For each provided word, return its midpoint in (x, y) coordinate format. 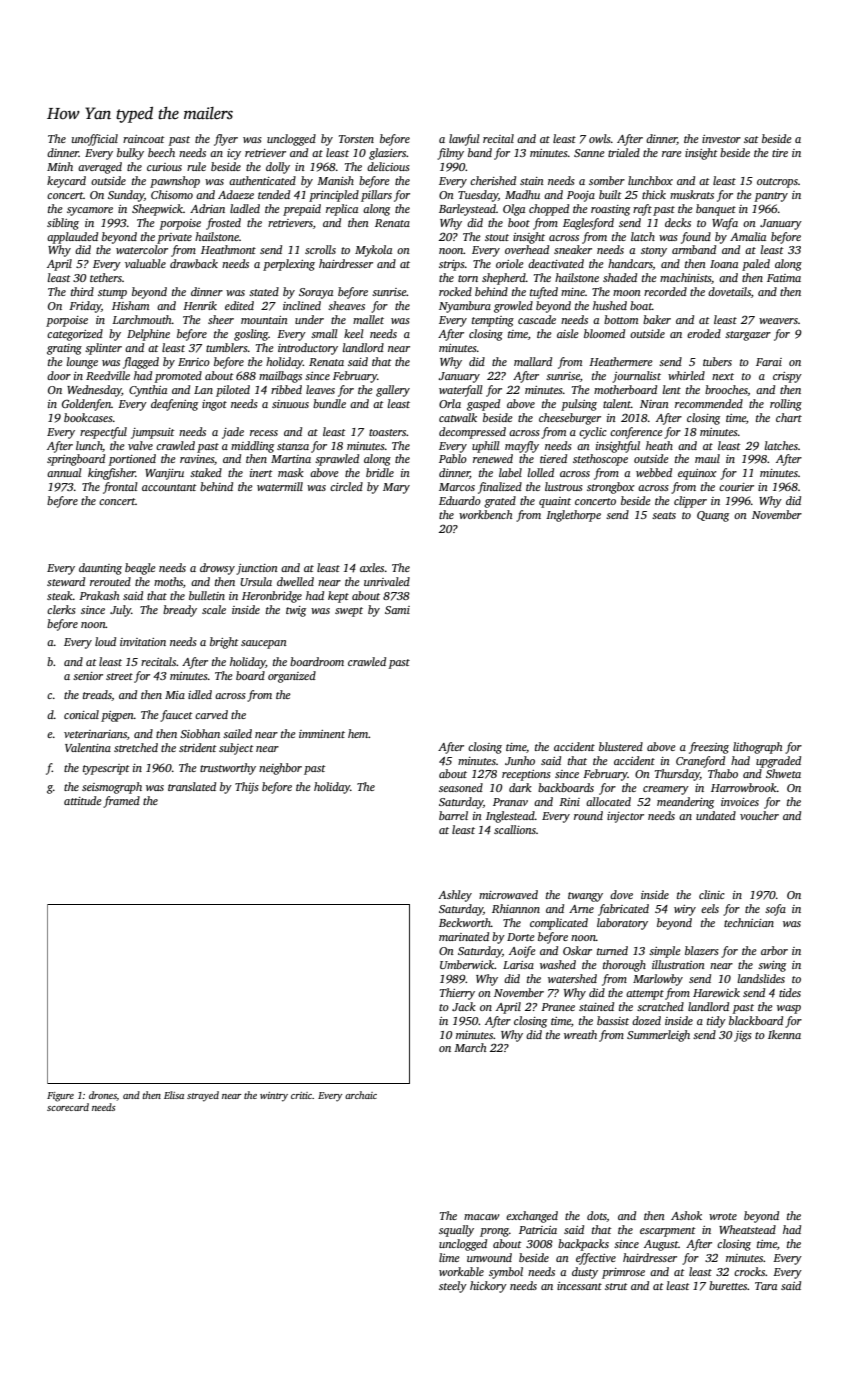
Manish (335, 180)
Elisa (174, 1095)
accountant (169, 487)
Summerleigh (658, 1036)
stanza (293, 446)
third (82, 291)
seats (664, 515)
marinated (464, 936)
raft (642, 210)
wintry (274, 1097)
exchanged (532, 1217)
